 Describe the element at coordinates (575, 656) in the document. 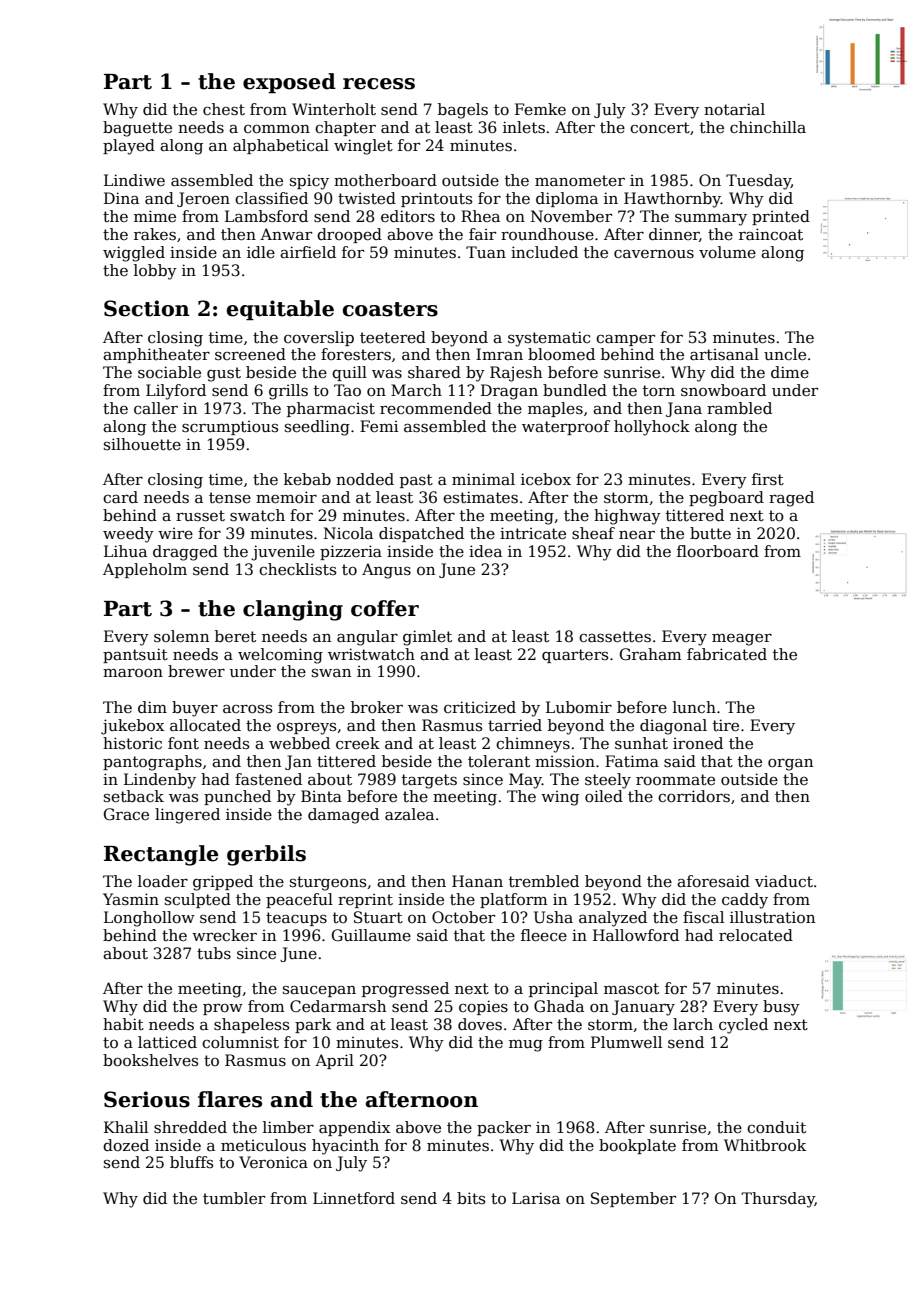

I see `quarters` at that location.
